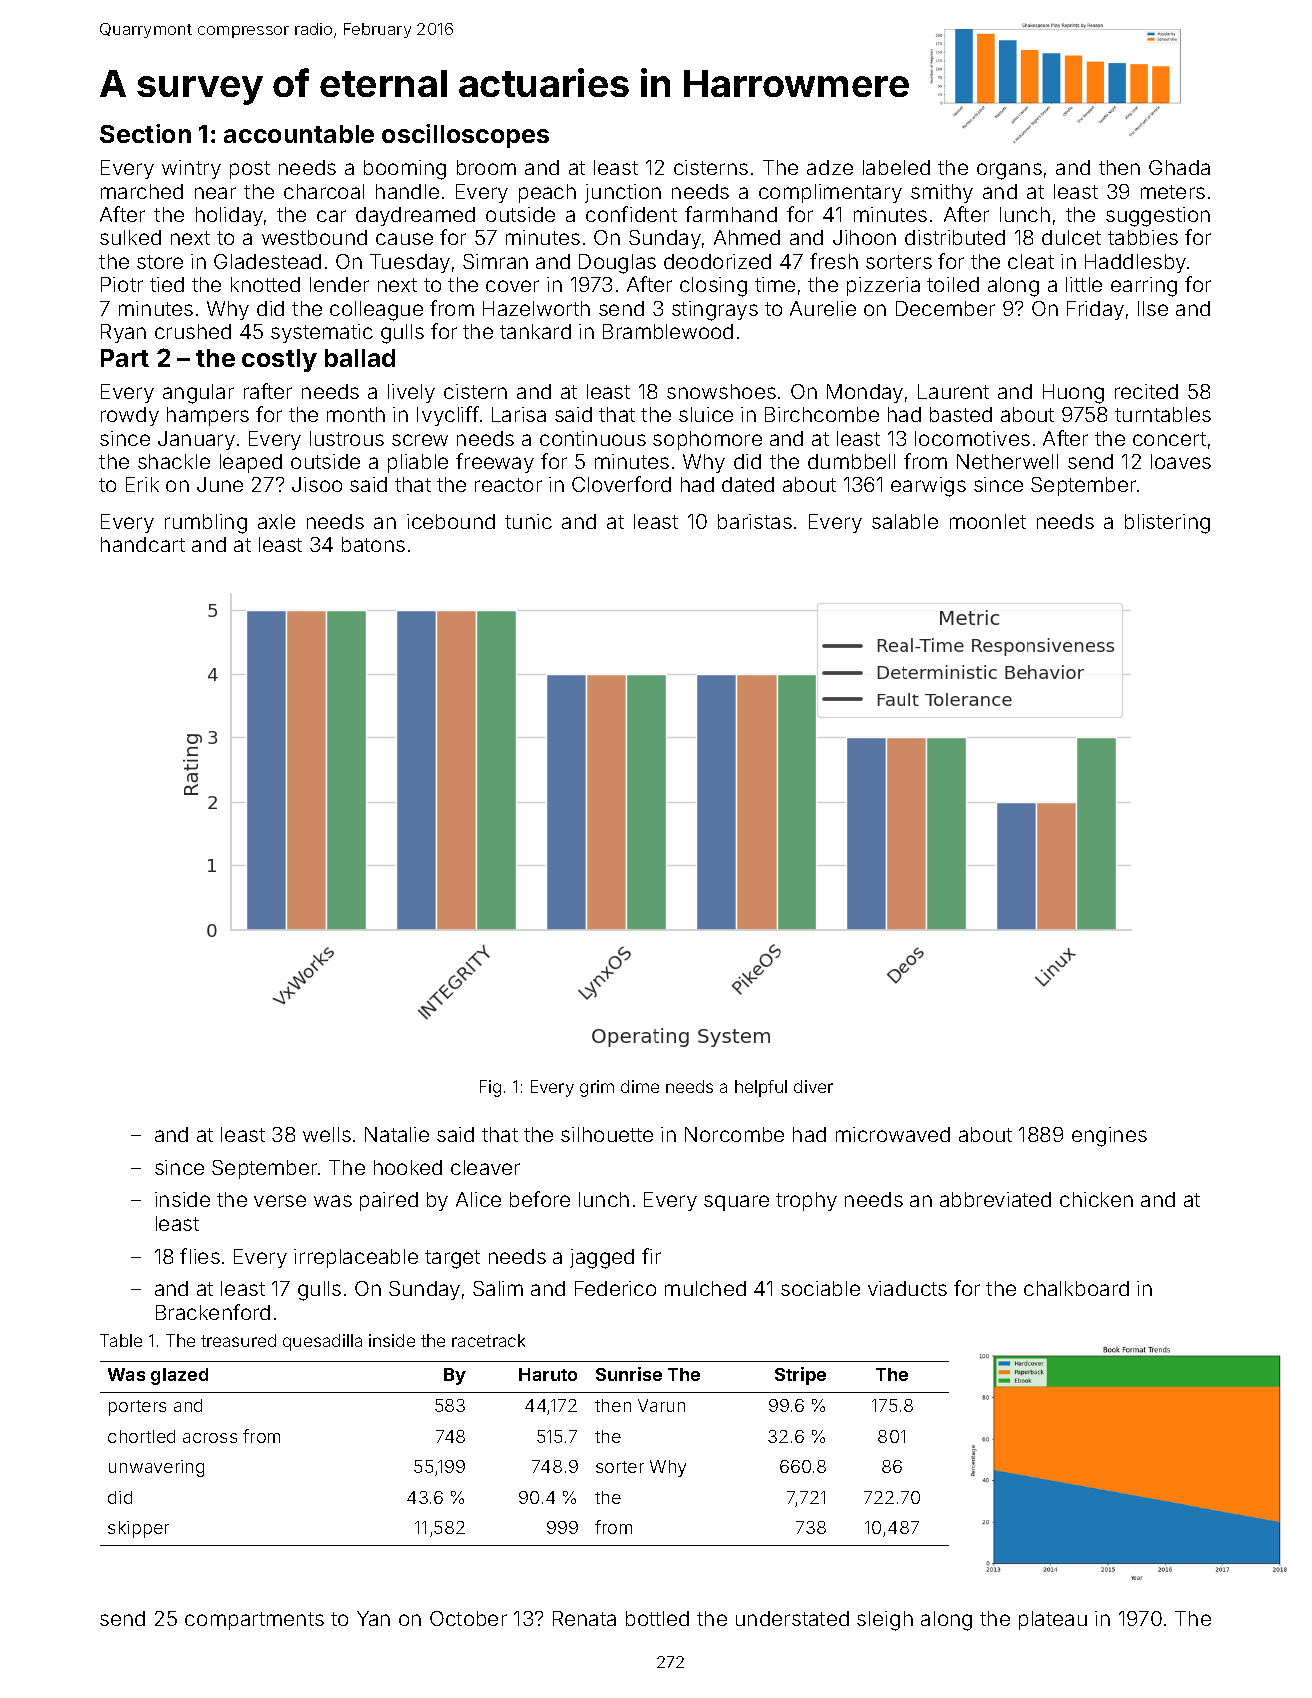  What do you see at coordinates (1144, 287) in the document?
I see `earring` at bounding box center [1144, 287].
